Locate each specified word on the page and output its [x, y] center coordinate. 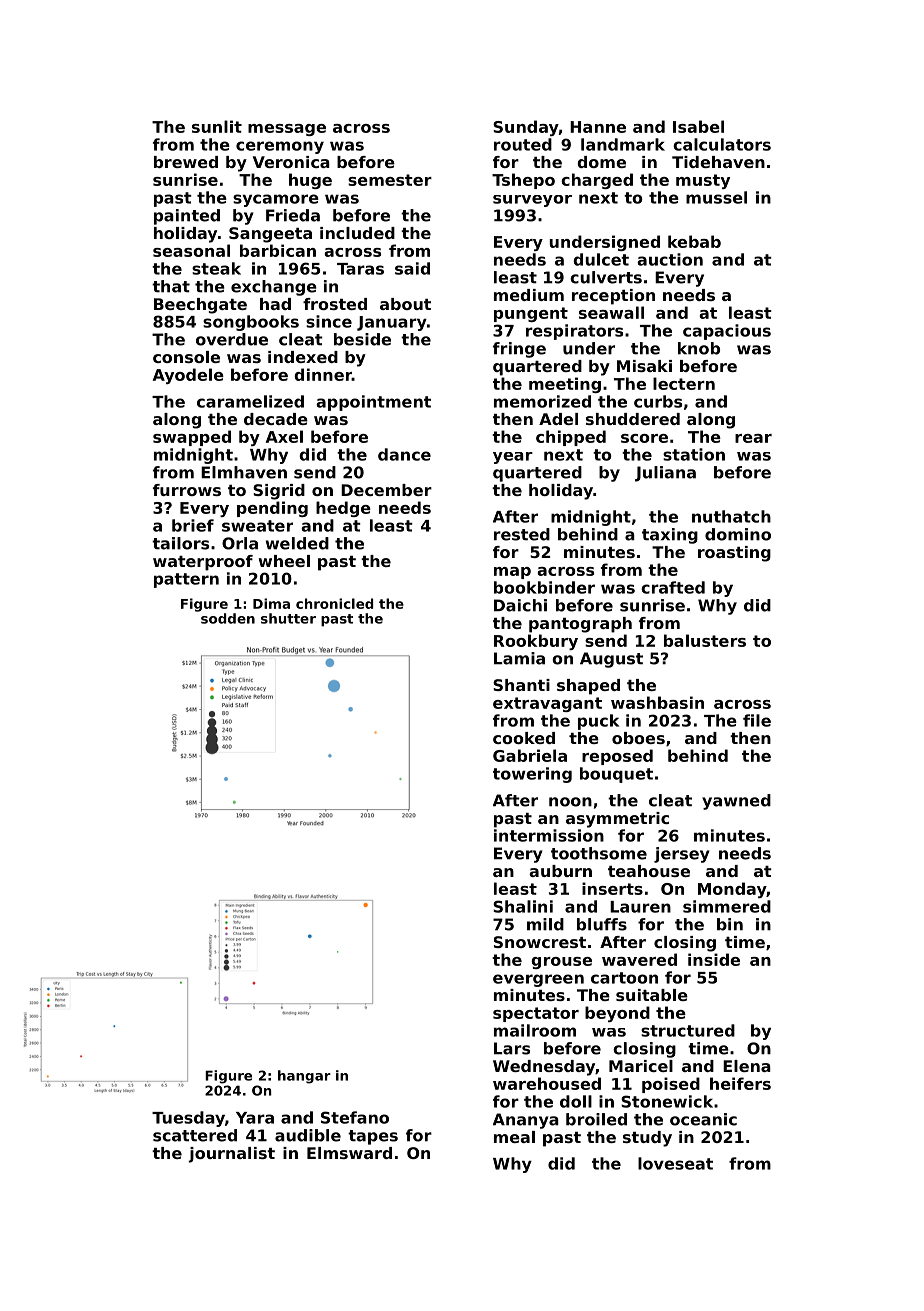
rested [522, 534]
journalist [231, 1155]
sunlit [217, 126]
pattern [186, 580]
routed [523, 144]
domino [738, 534]
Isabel [698, 126]
